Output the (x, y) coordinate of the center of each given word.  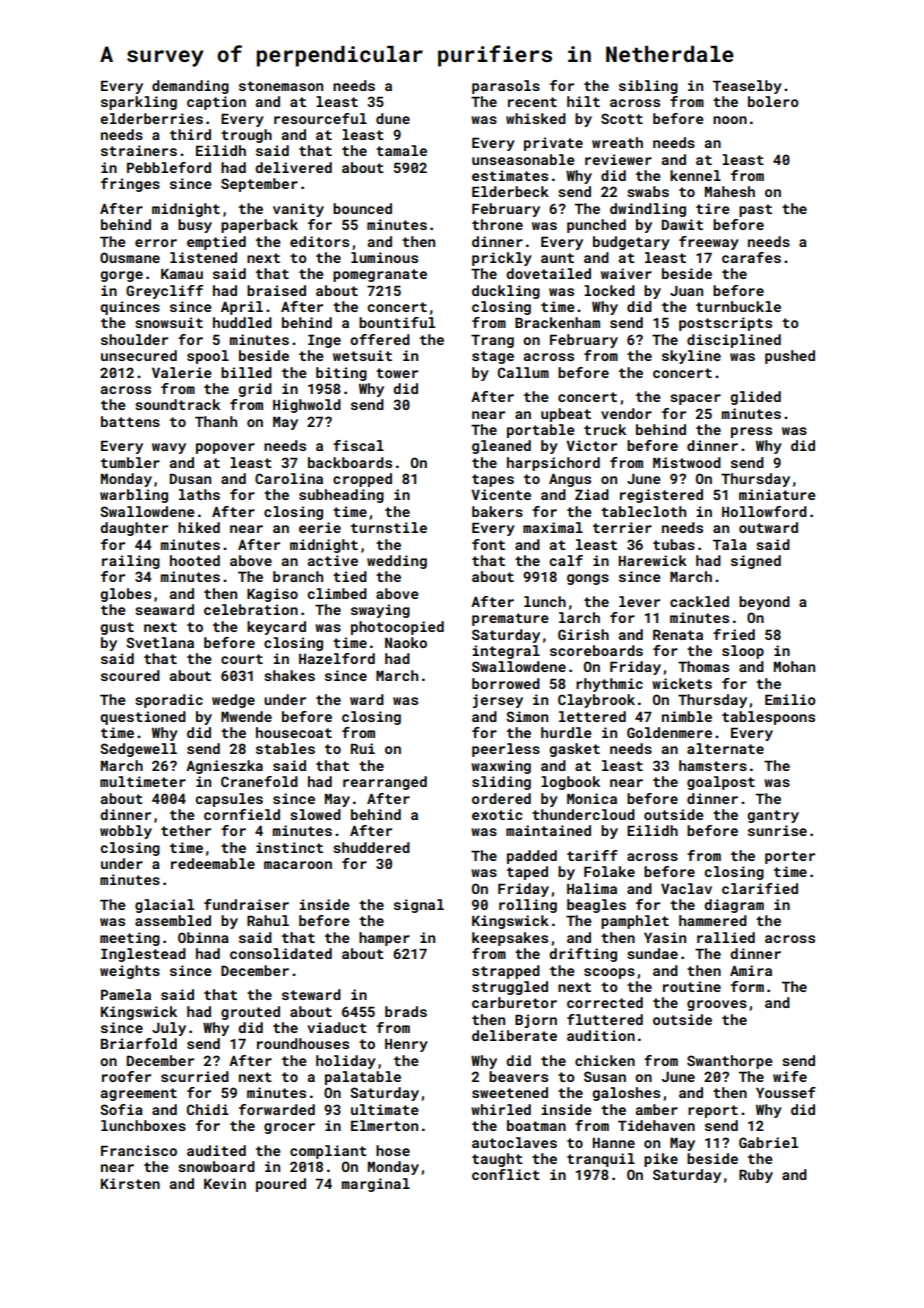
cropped (362, 480)
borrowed (506, 683)
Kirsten (130, 1183)
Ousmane (130, 257)
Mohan (794, 666)
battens (130, 421)
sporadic (169, 701)
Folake (609, 871)
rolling (528, 906)
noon (730, 120)
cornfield (242, 814)
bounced (362, 208)
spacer (695, 399)
